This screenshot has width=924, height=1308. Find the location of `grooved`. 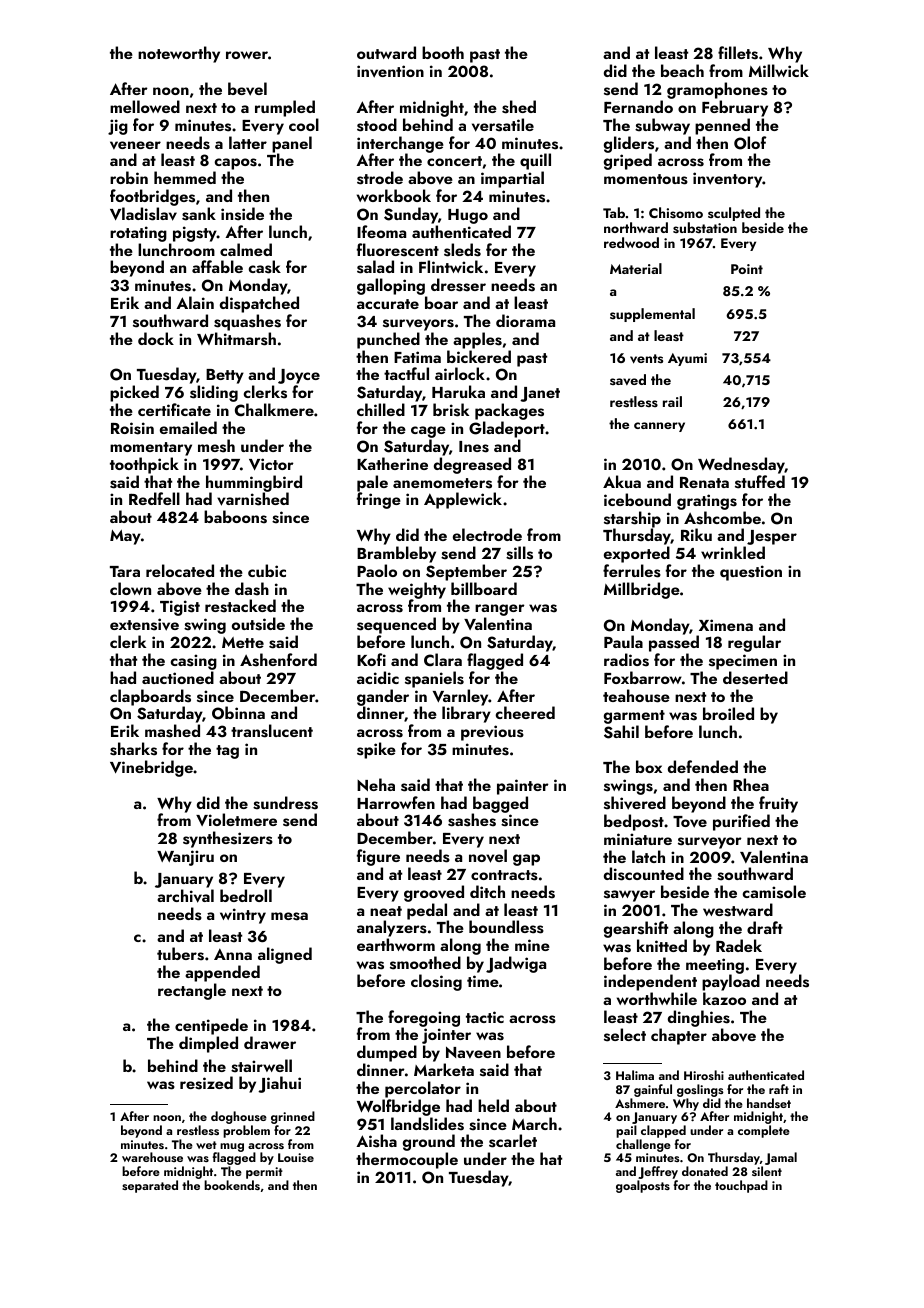

grooved is located at coordinates (434, 893).
